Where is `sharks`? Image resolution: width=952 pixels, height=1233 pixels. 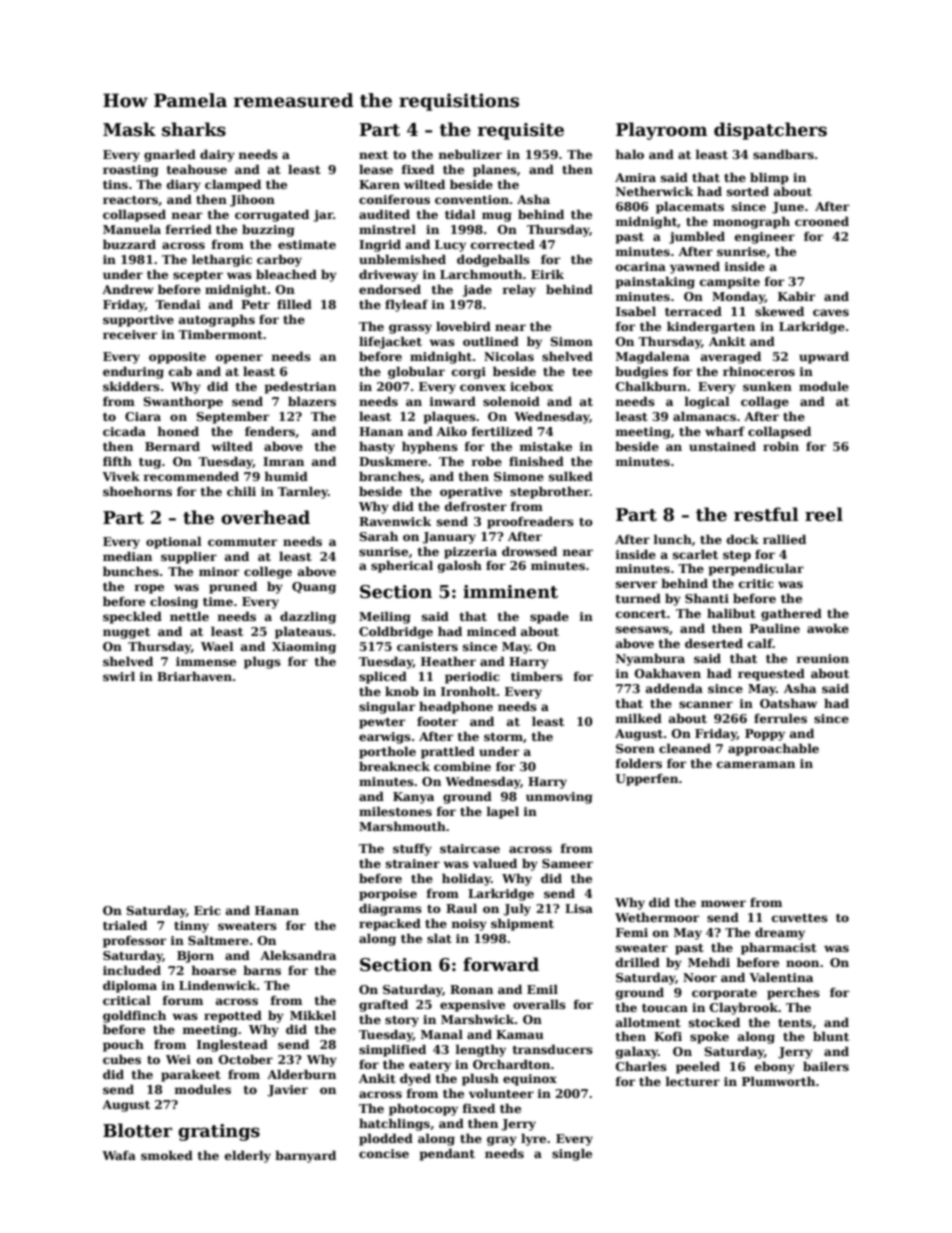
sharks is located at coordinates (194, 129).
